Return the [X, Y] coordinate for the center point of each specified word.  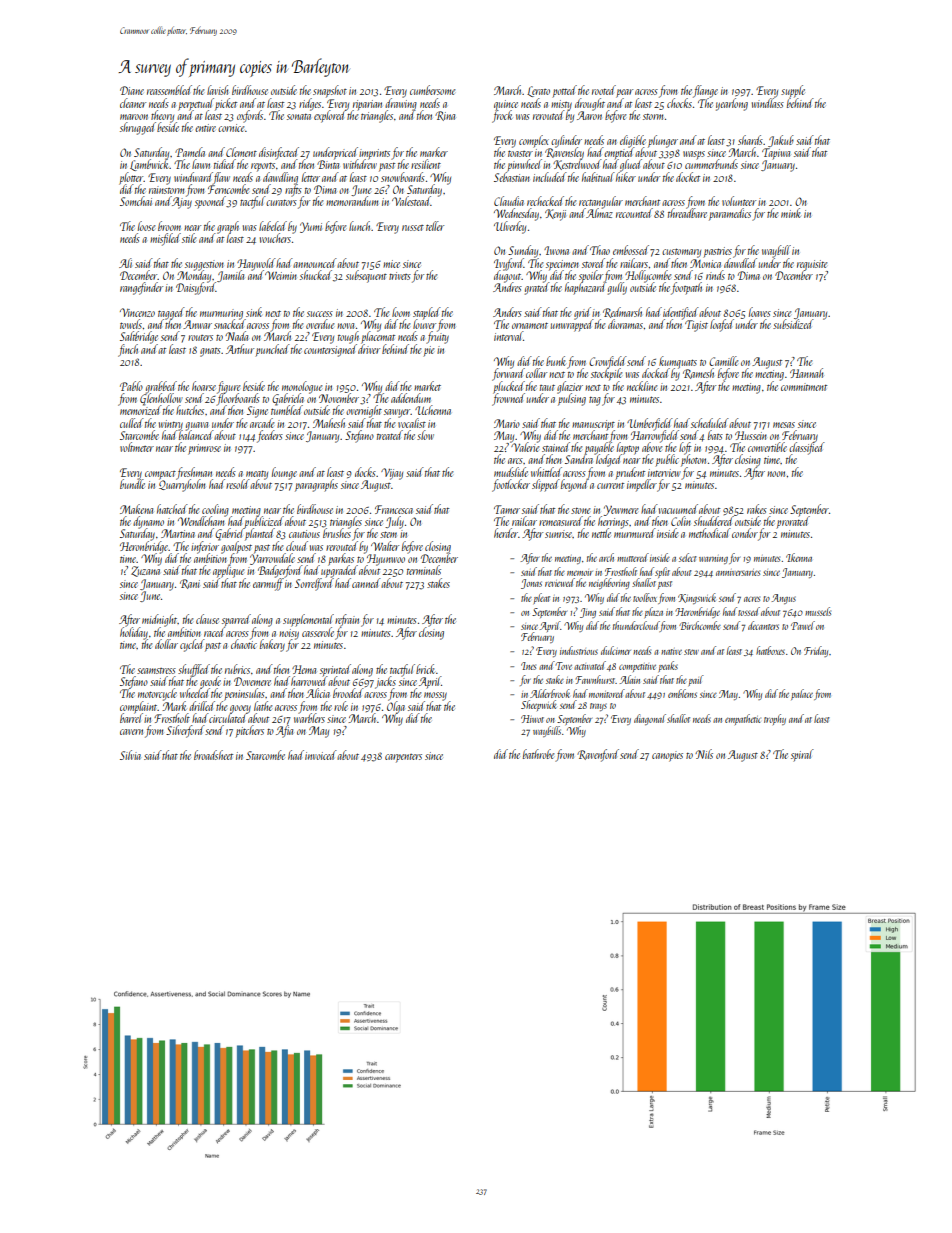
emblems [682, 693]
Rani [190, 584]
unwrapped [572, 325]
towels [131, 324]
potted [564, 91]
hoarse [204, 386]
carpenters [403, 758]
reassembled [169, 90]
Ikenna [799, 557]
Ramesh [698, 374]
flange [705, 91]
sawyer [397, 413]
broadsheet [213, 755]
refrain [347, 620]
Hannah [806, 373]
